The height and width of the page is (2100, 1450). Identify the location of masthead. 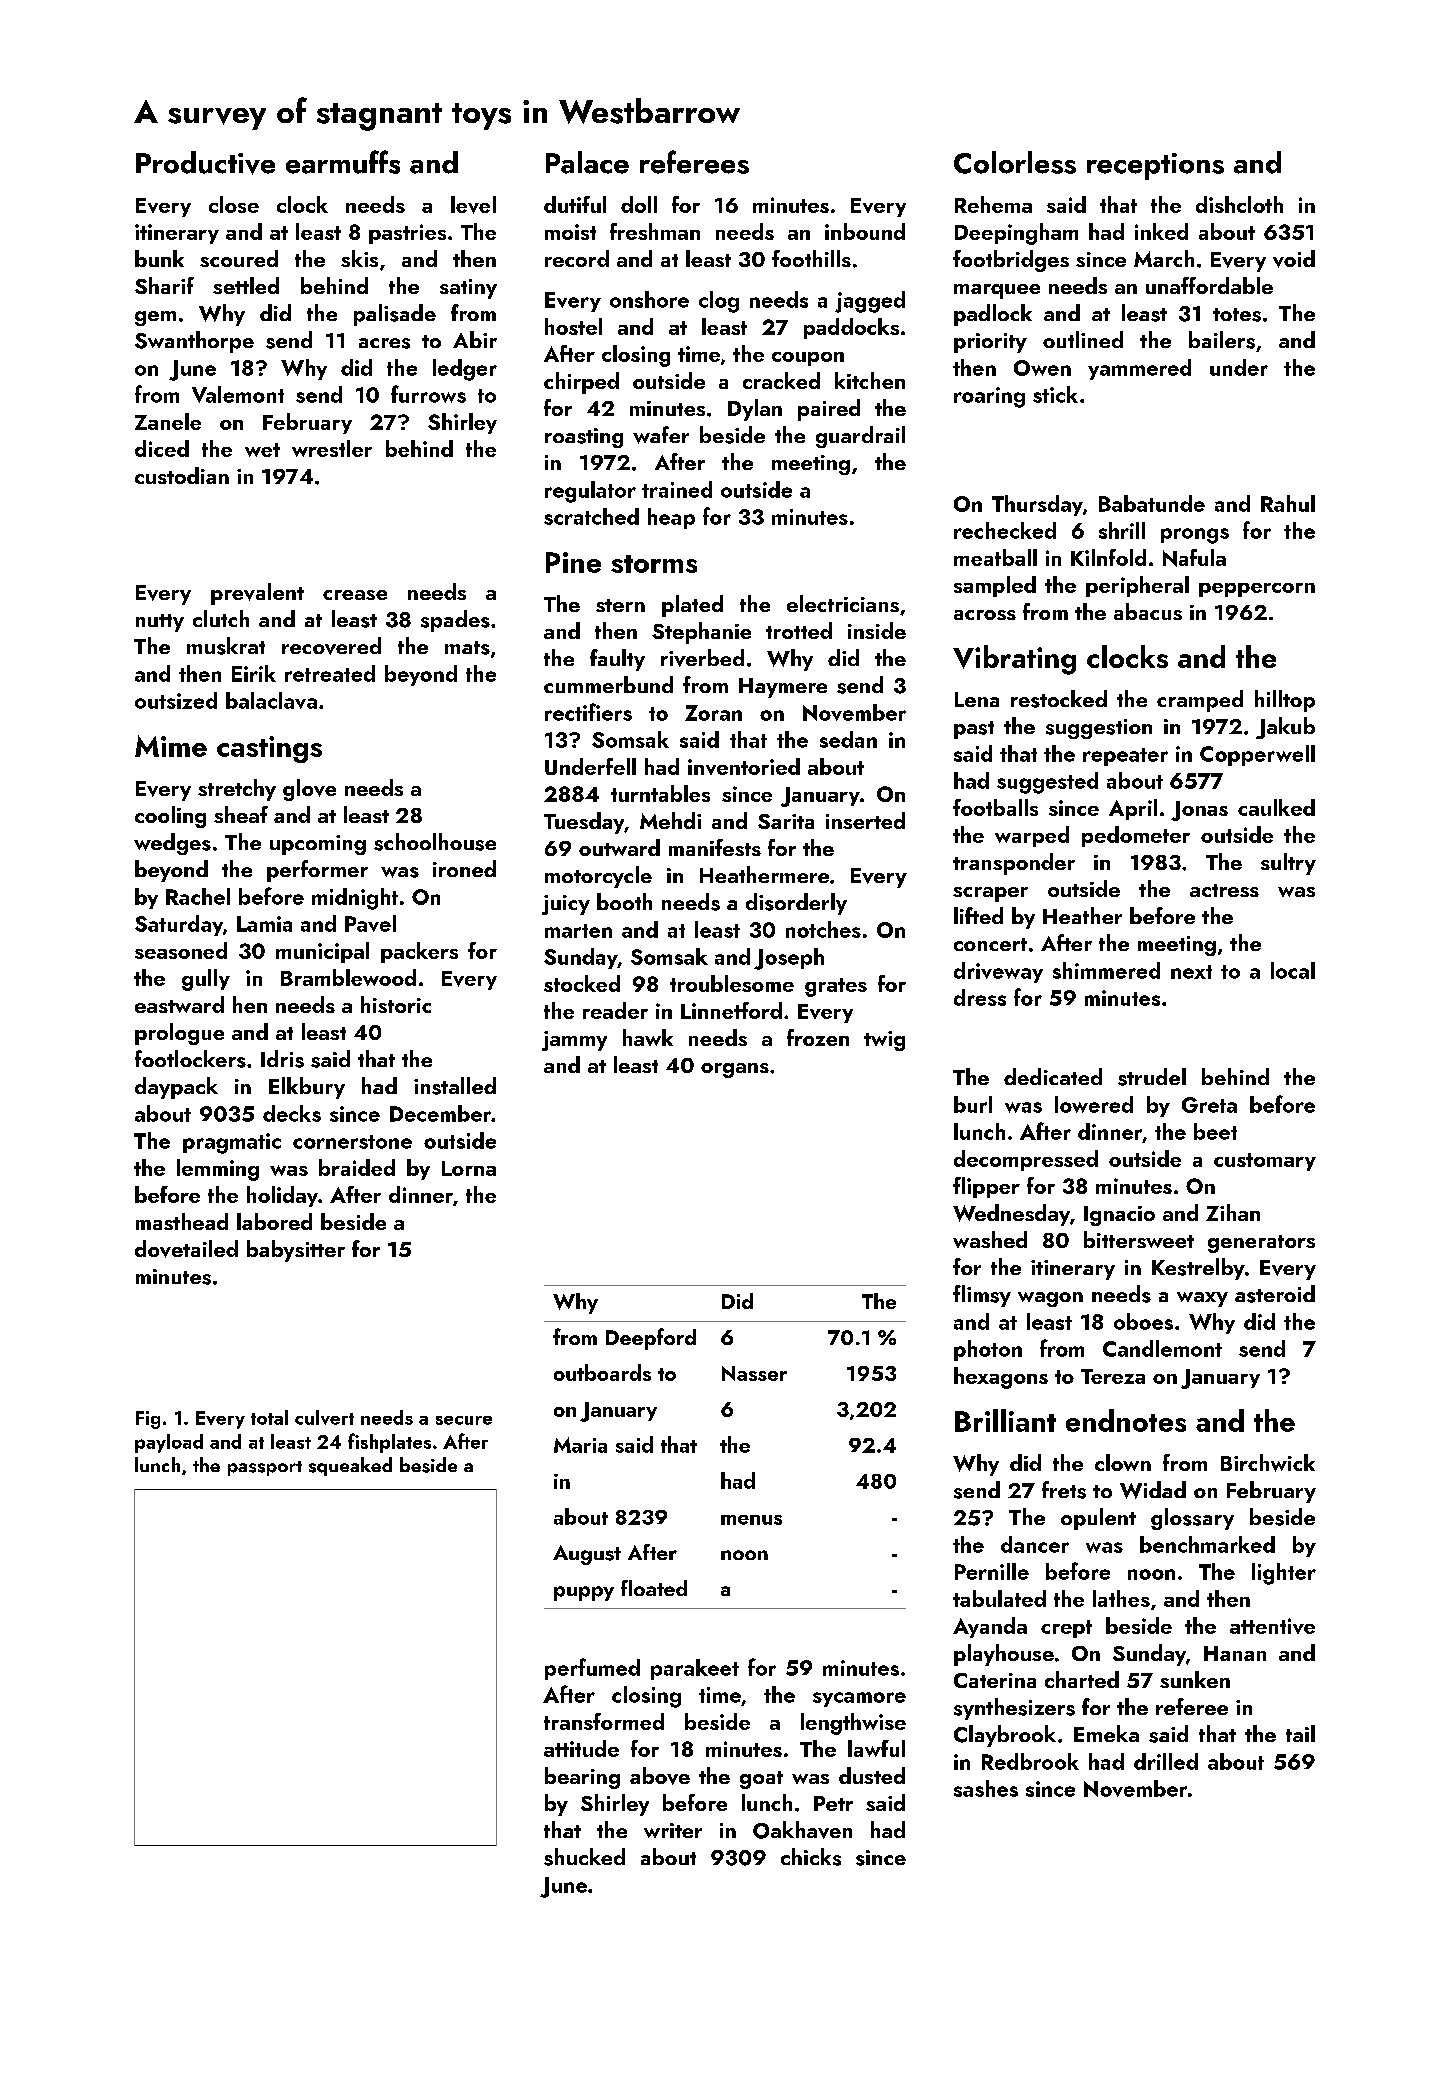
(182, 1221).
